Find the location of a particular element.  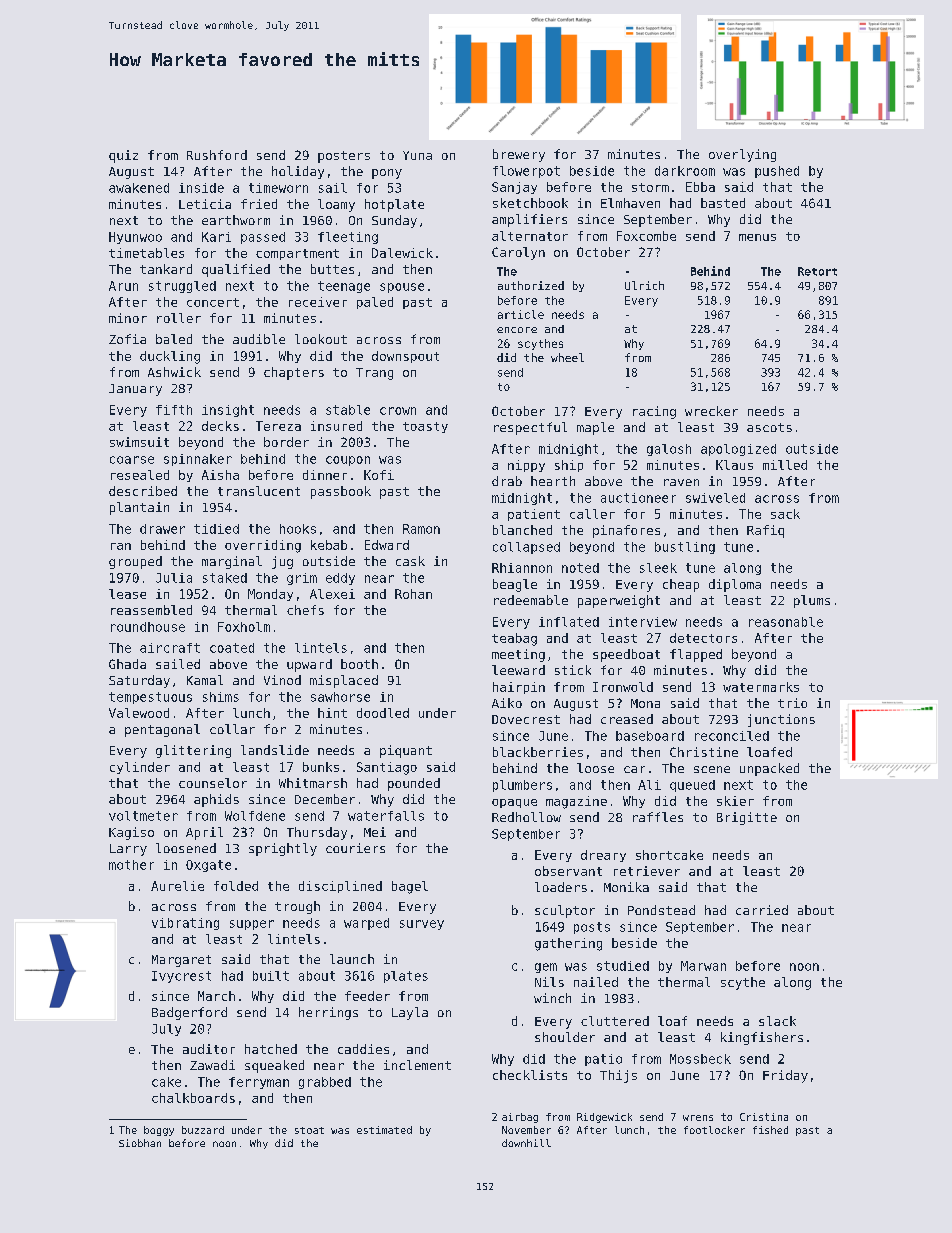

awakened is located at coordinates (139, 188).
